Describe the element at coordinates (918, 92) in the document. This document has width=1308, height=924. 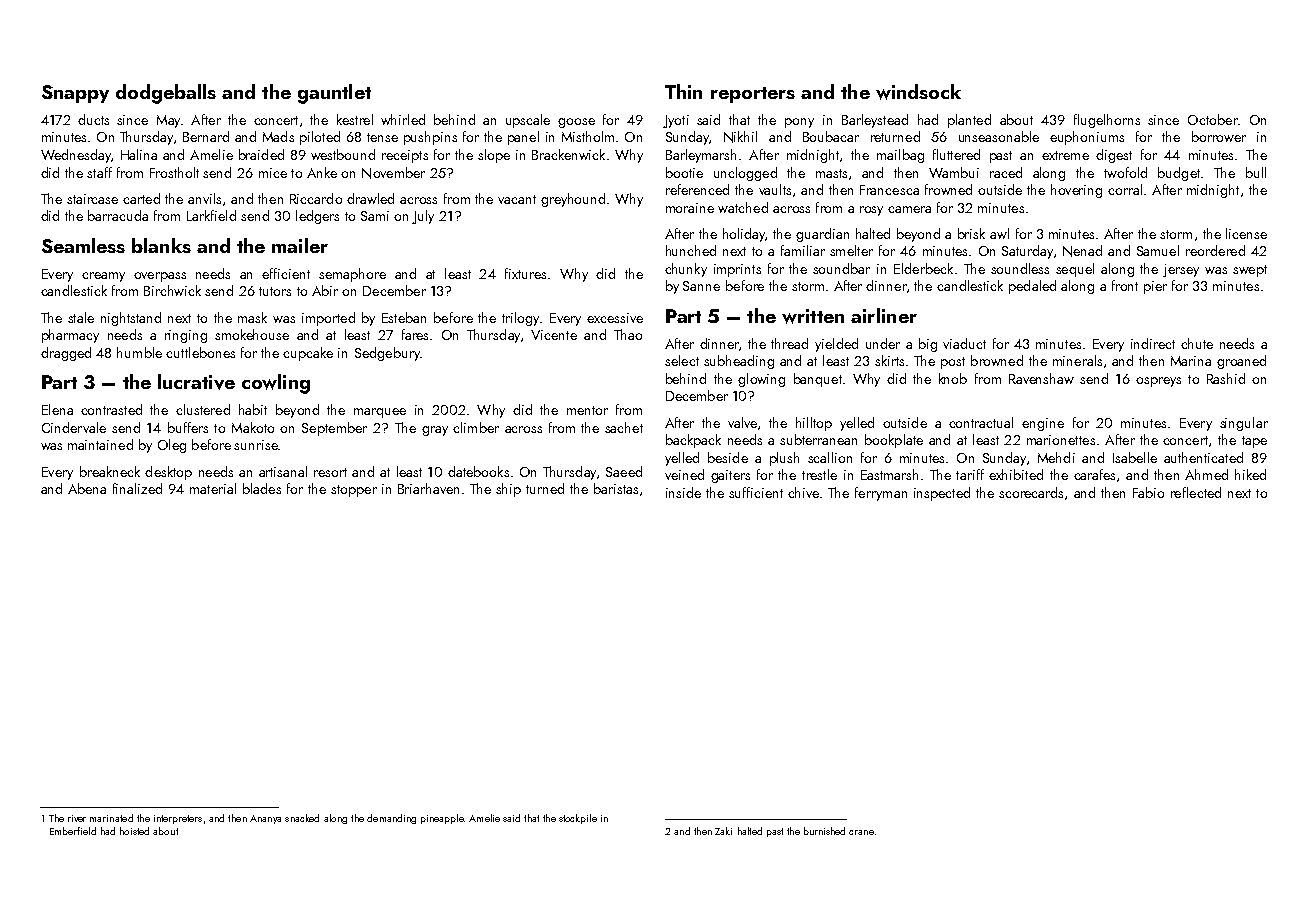
I see `windsock` at that location.
